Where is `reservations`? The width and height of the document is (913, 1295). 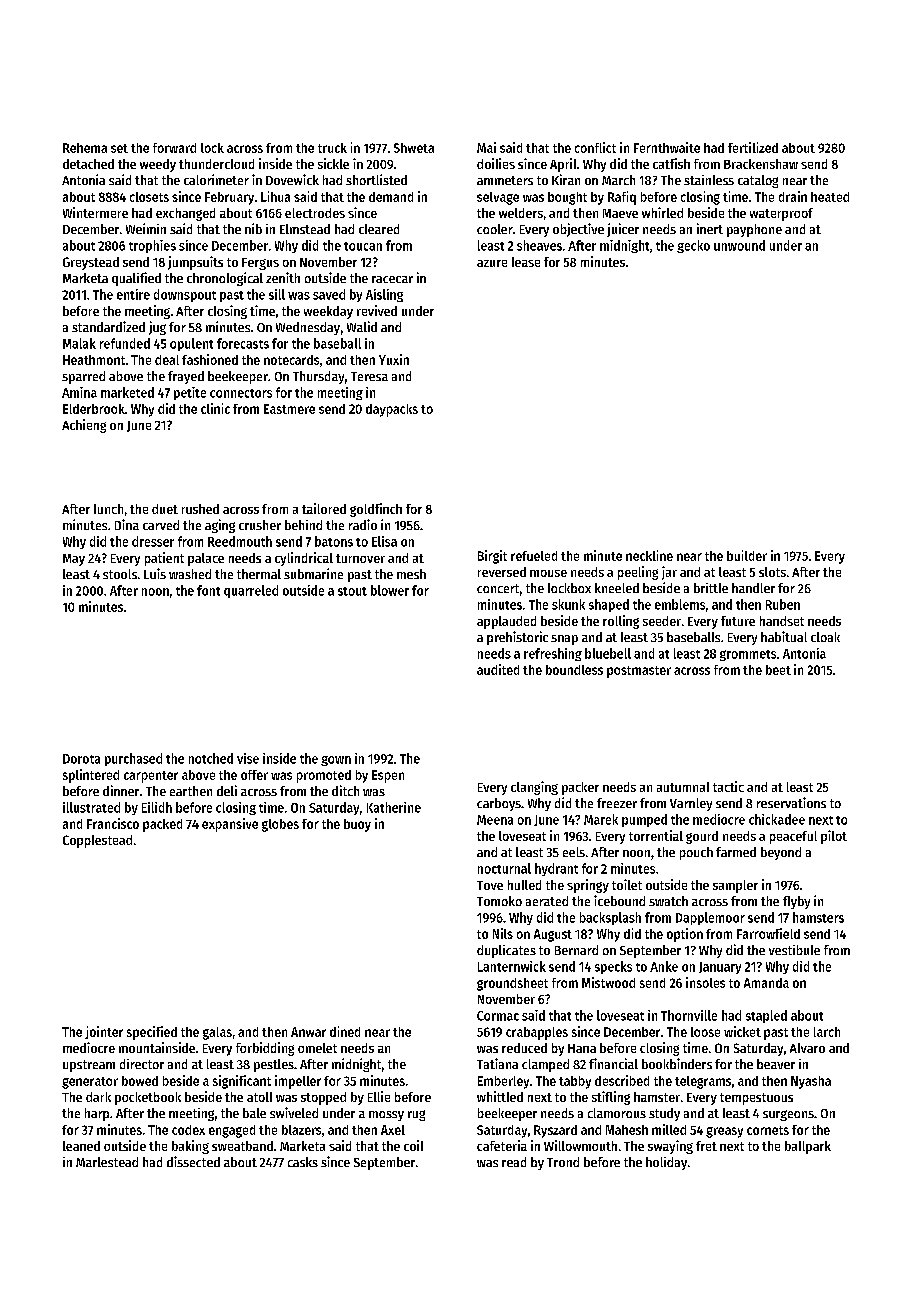
reservations is located at coordinates (791, 802).
